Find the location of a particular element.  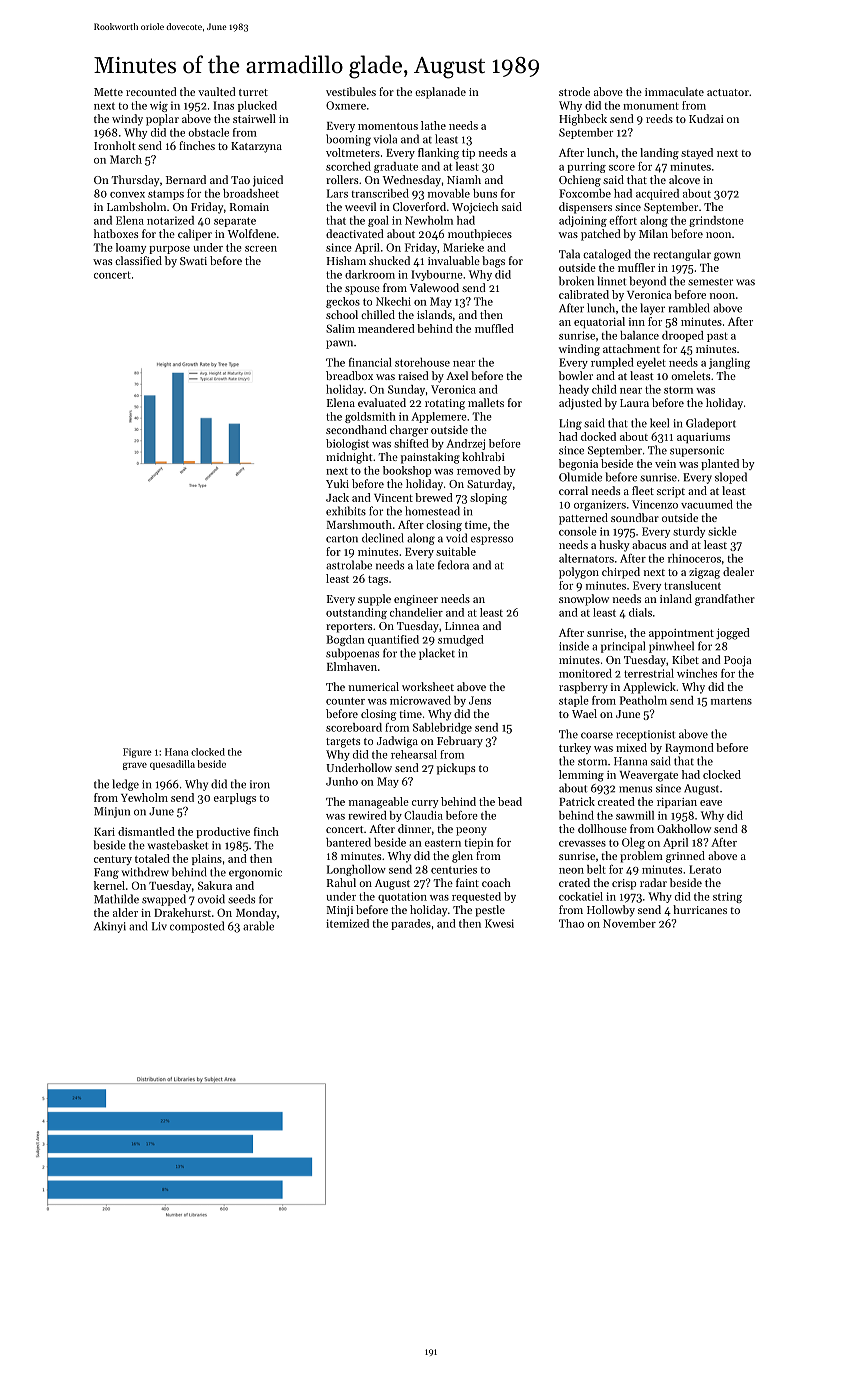

buns is located at coordinates (485, 193).
